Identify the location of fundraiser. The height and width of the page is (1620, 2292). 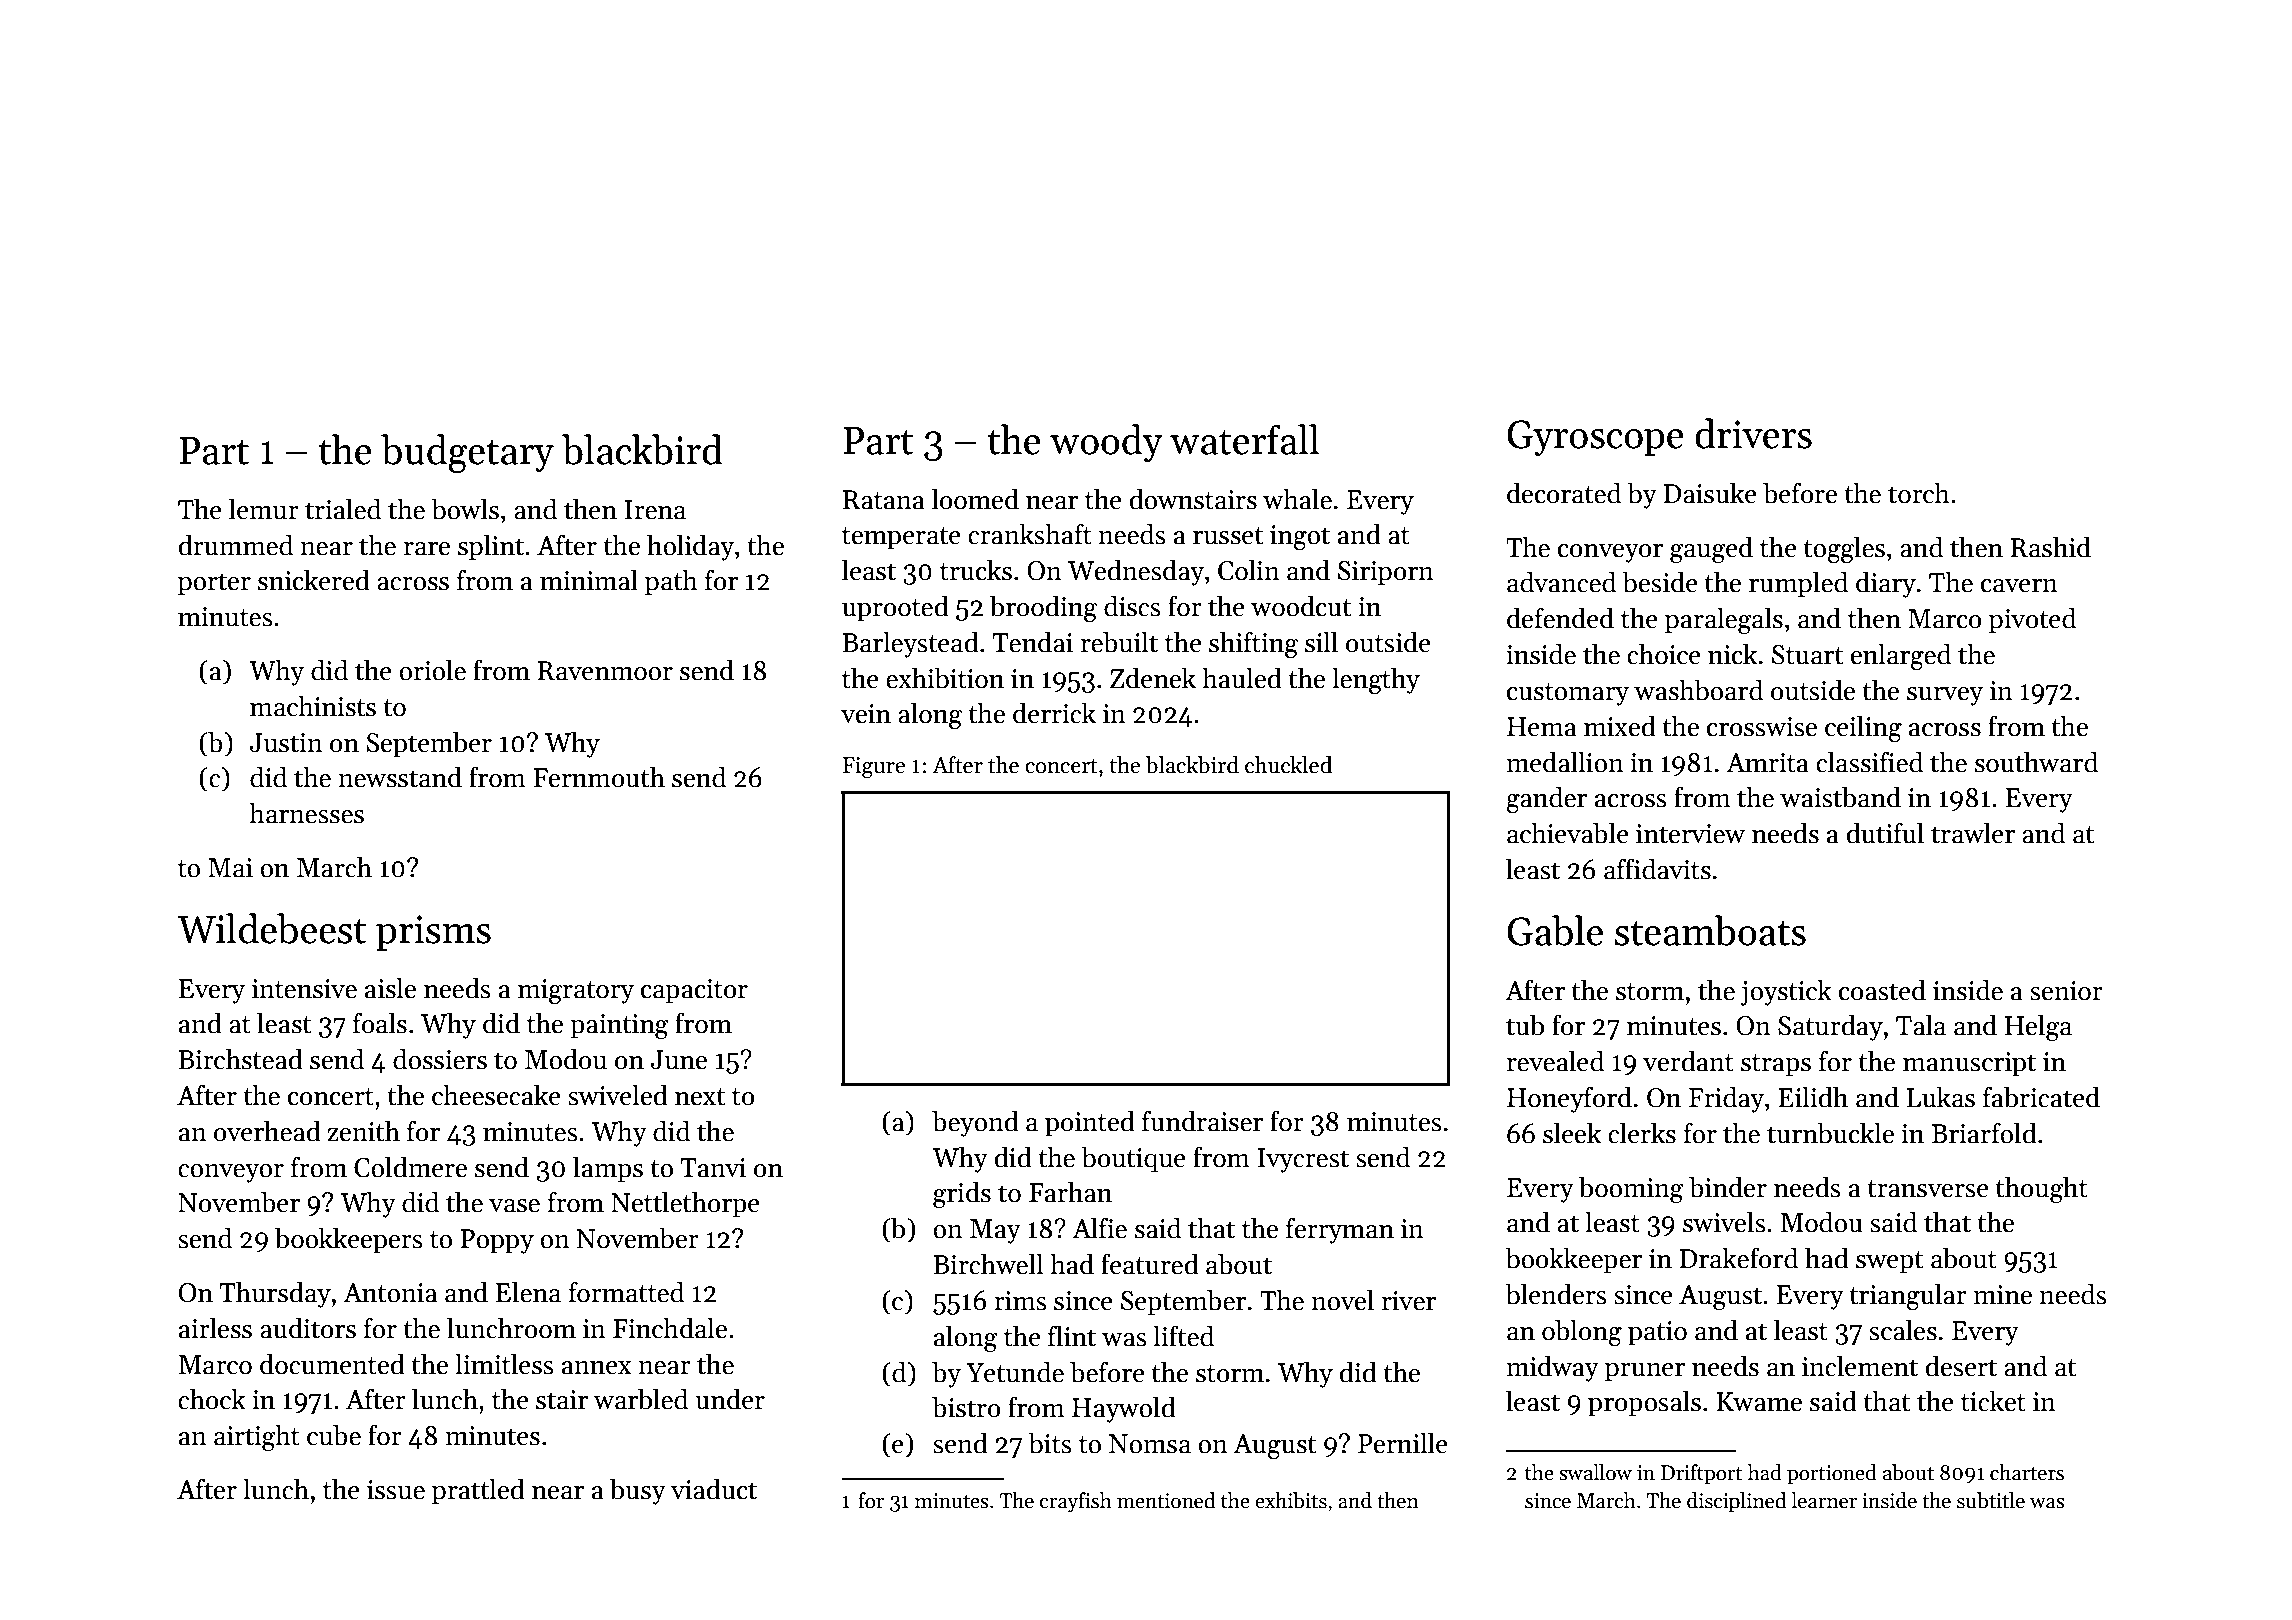
(1202, 1121).
